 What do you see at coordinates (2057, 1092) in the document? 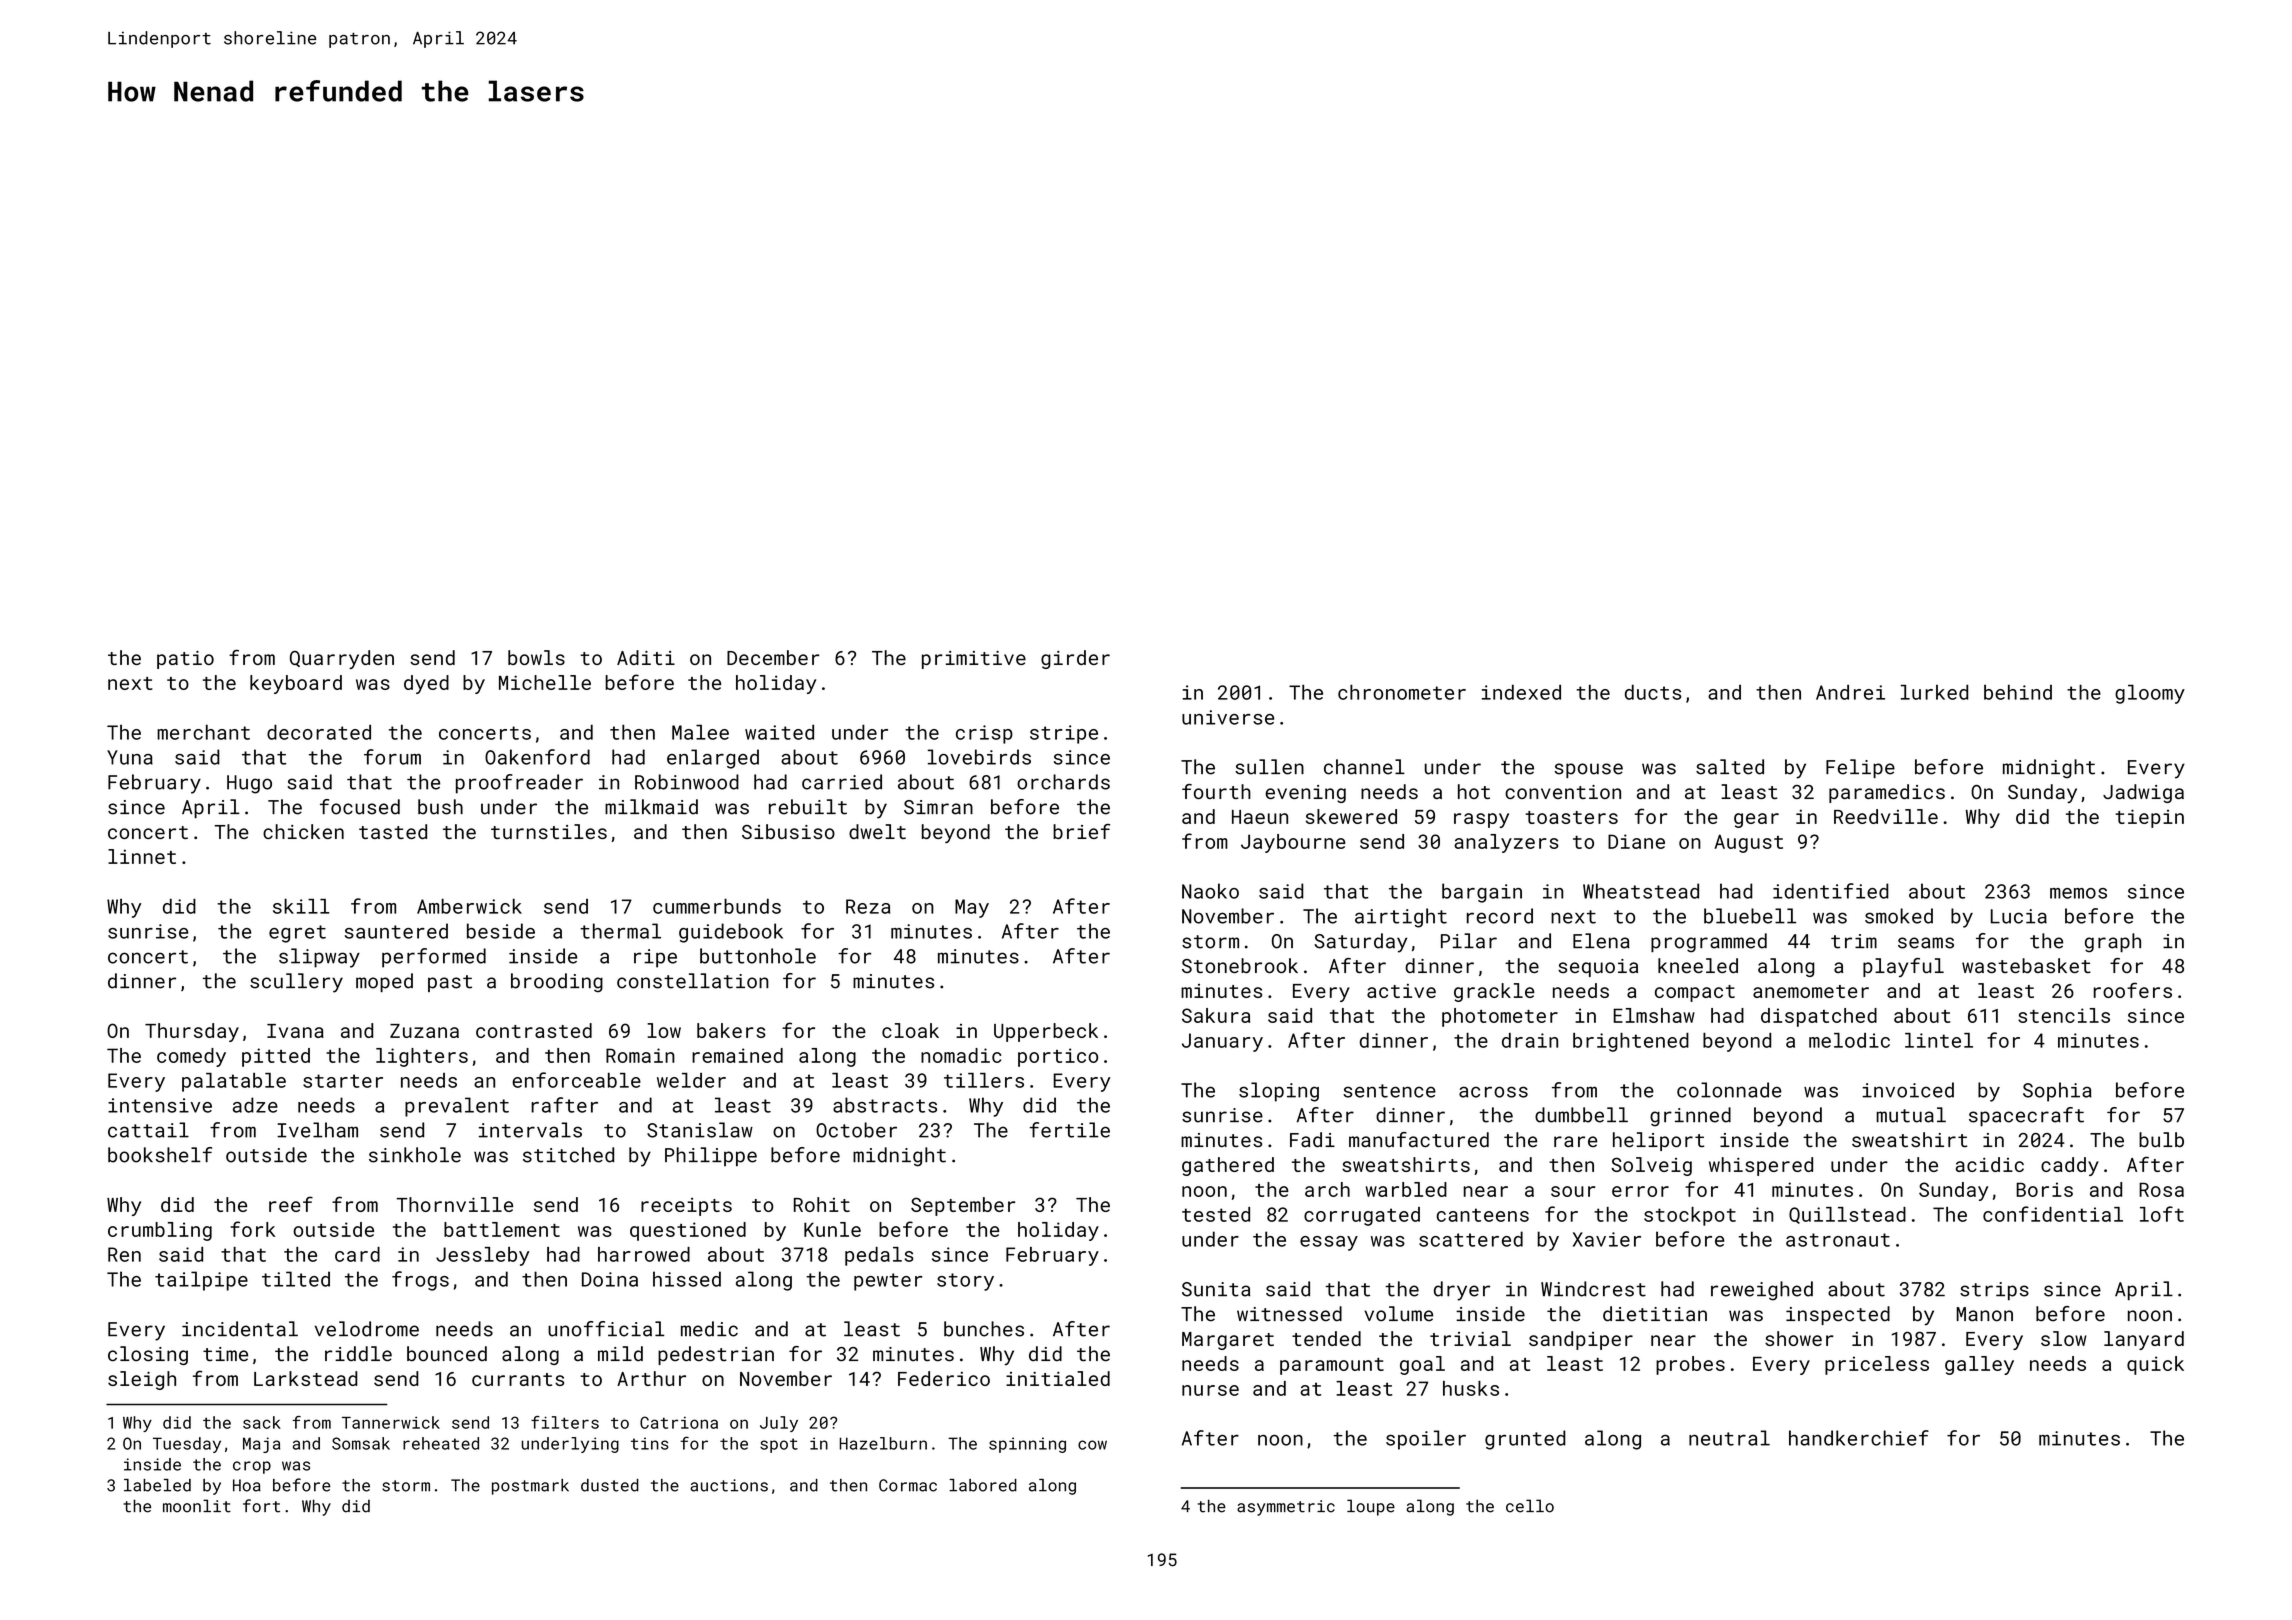
I see `Sophia` at bounding box center [2057, 1092].
